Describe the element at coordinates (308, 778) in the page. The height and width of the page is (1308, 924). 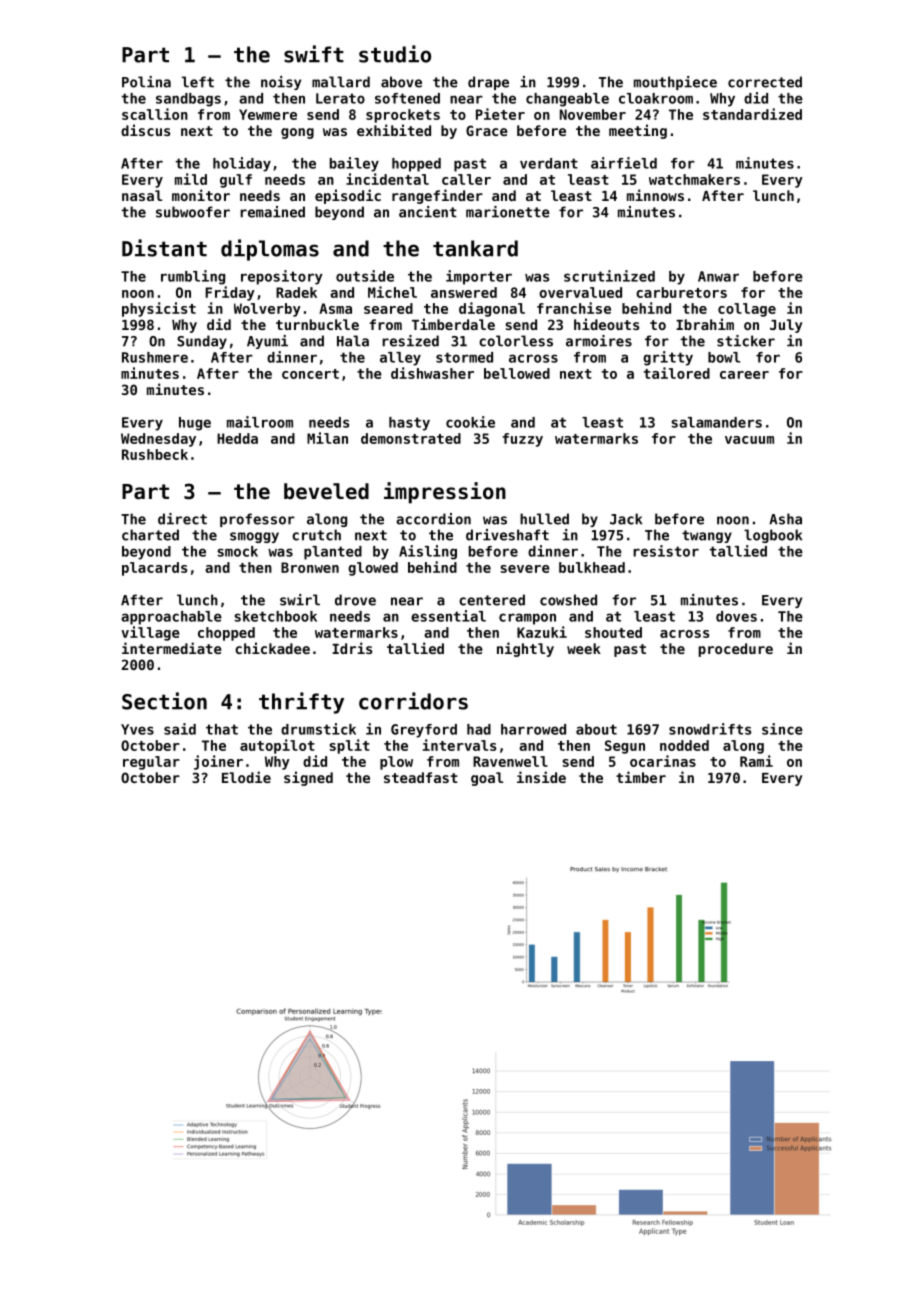
I see `signed` at that location.
